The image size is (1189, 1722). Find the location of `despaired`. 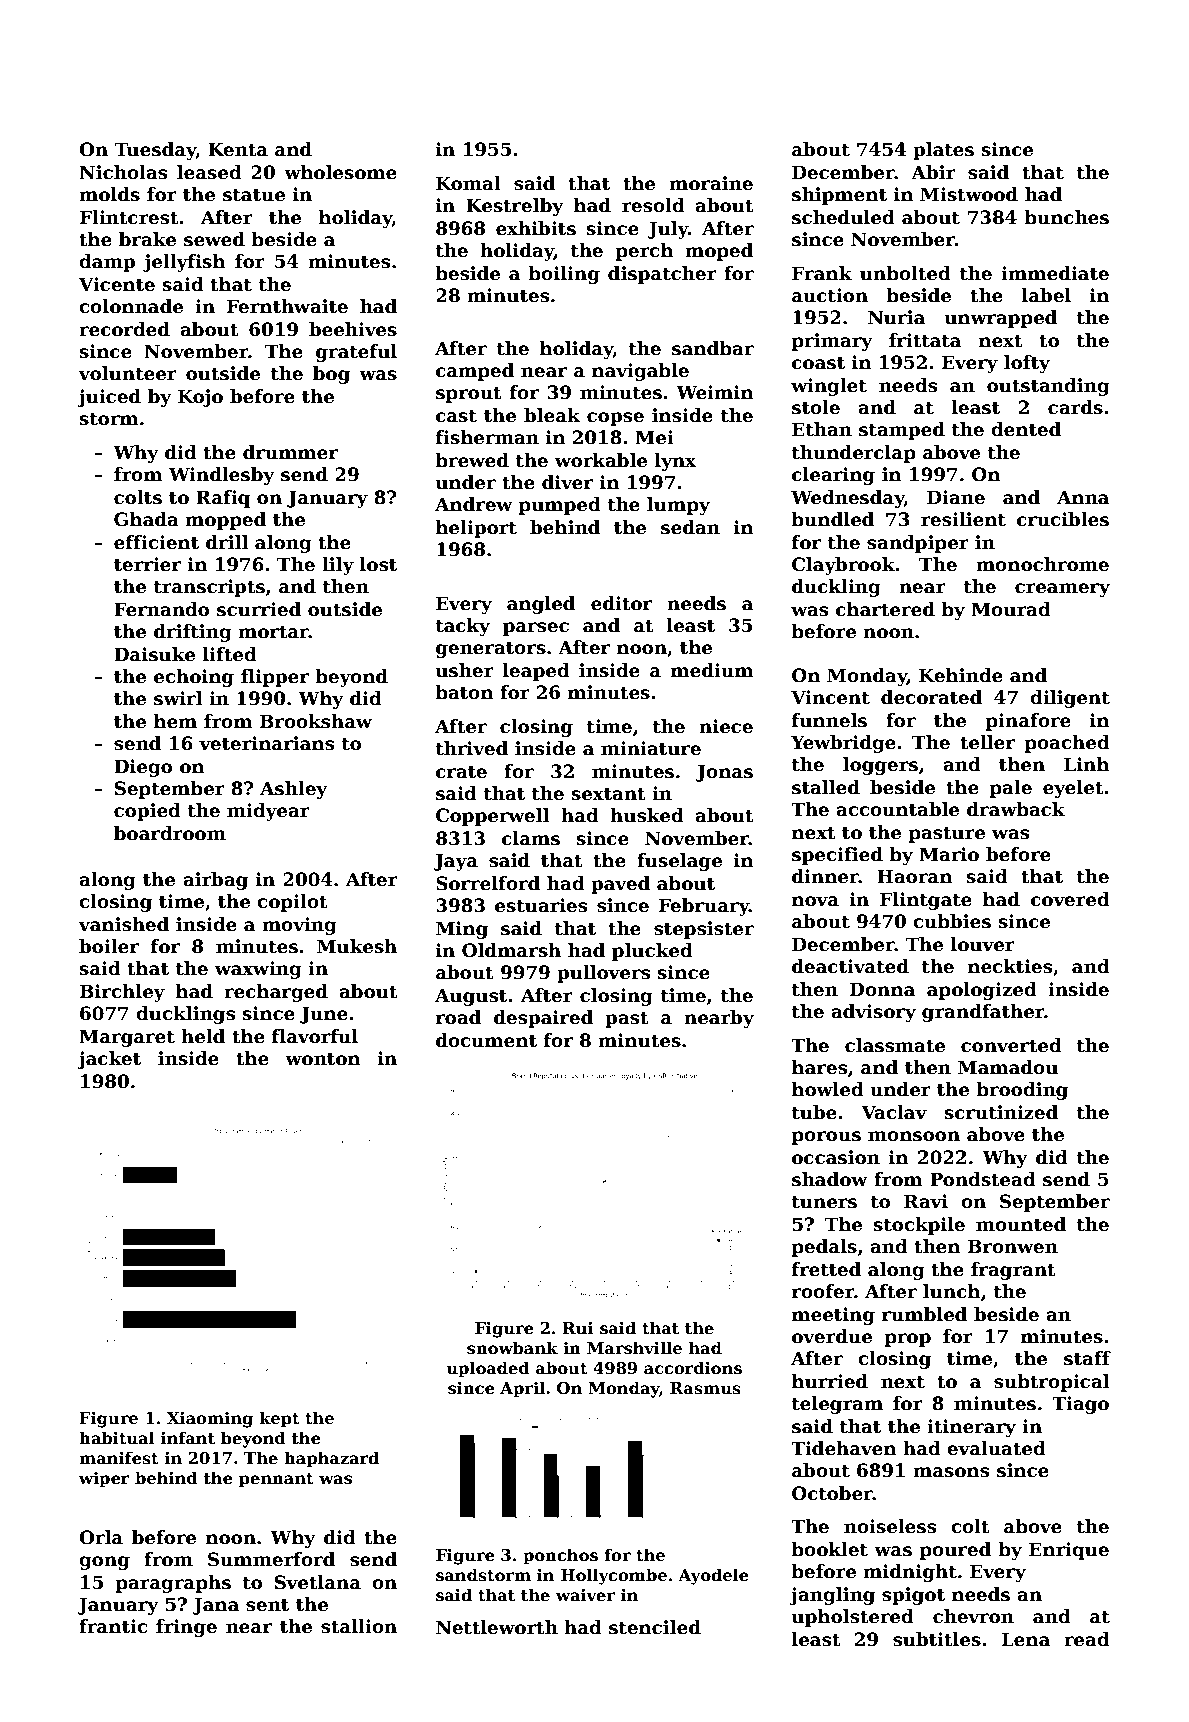

despaired is located at coordinates (543, 1019).
